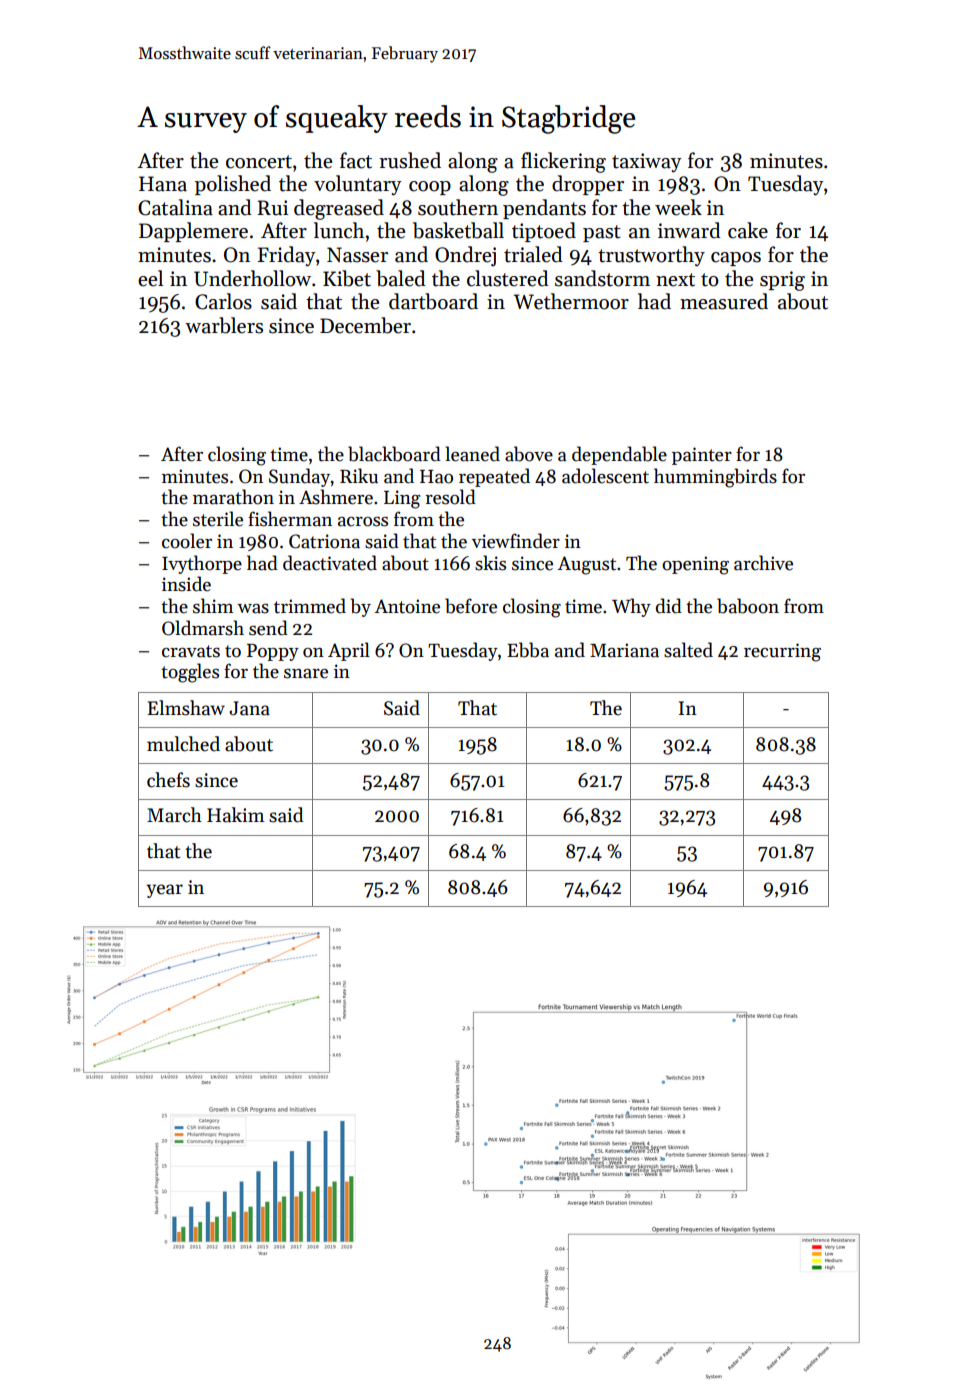 The height and width of the screenshot is (1400, 967). Describe the element at coordinates (235, 815) in the screenshot. I see `Hakim` at that location.
